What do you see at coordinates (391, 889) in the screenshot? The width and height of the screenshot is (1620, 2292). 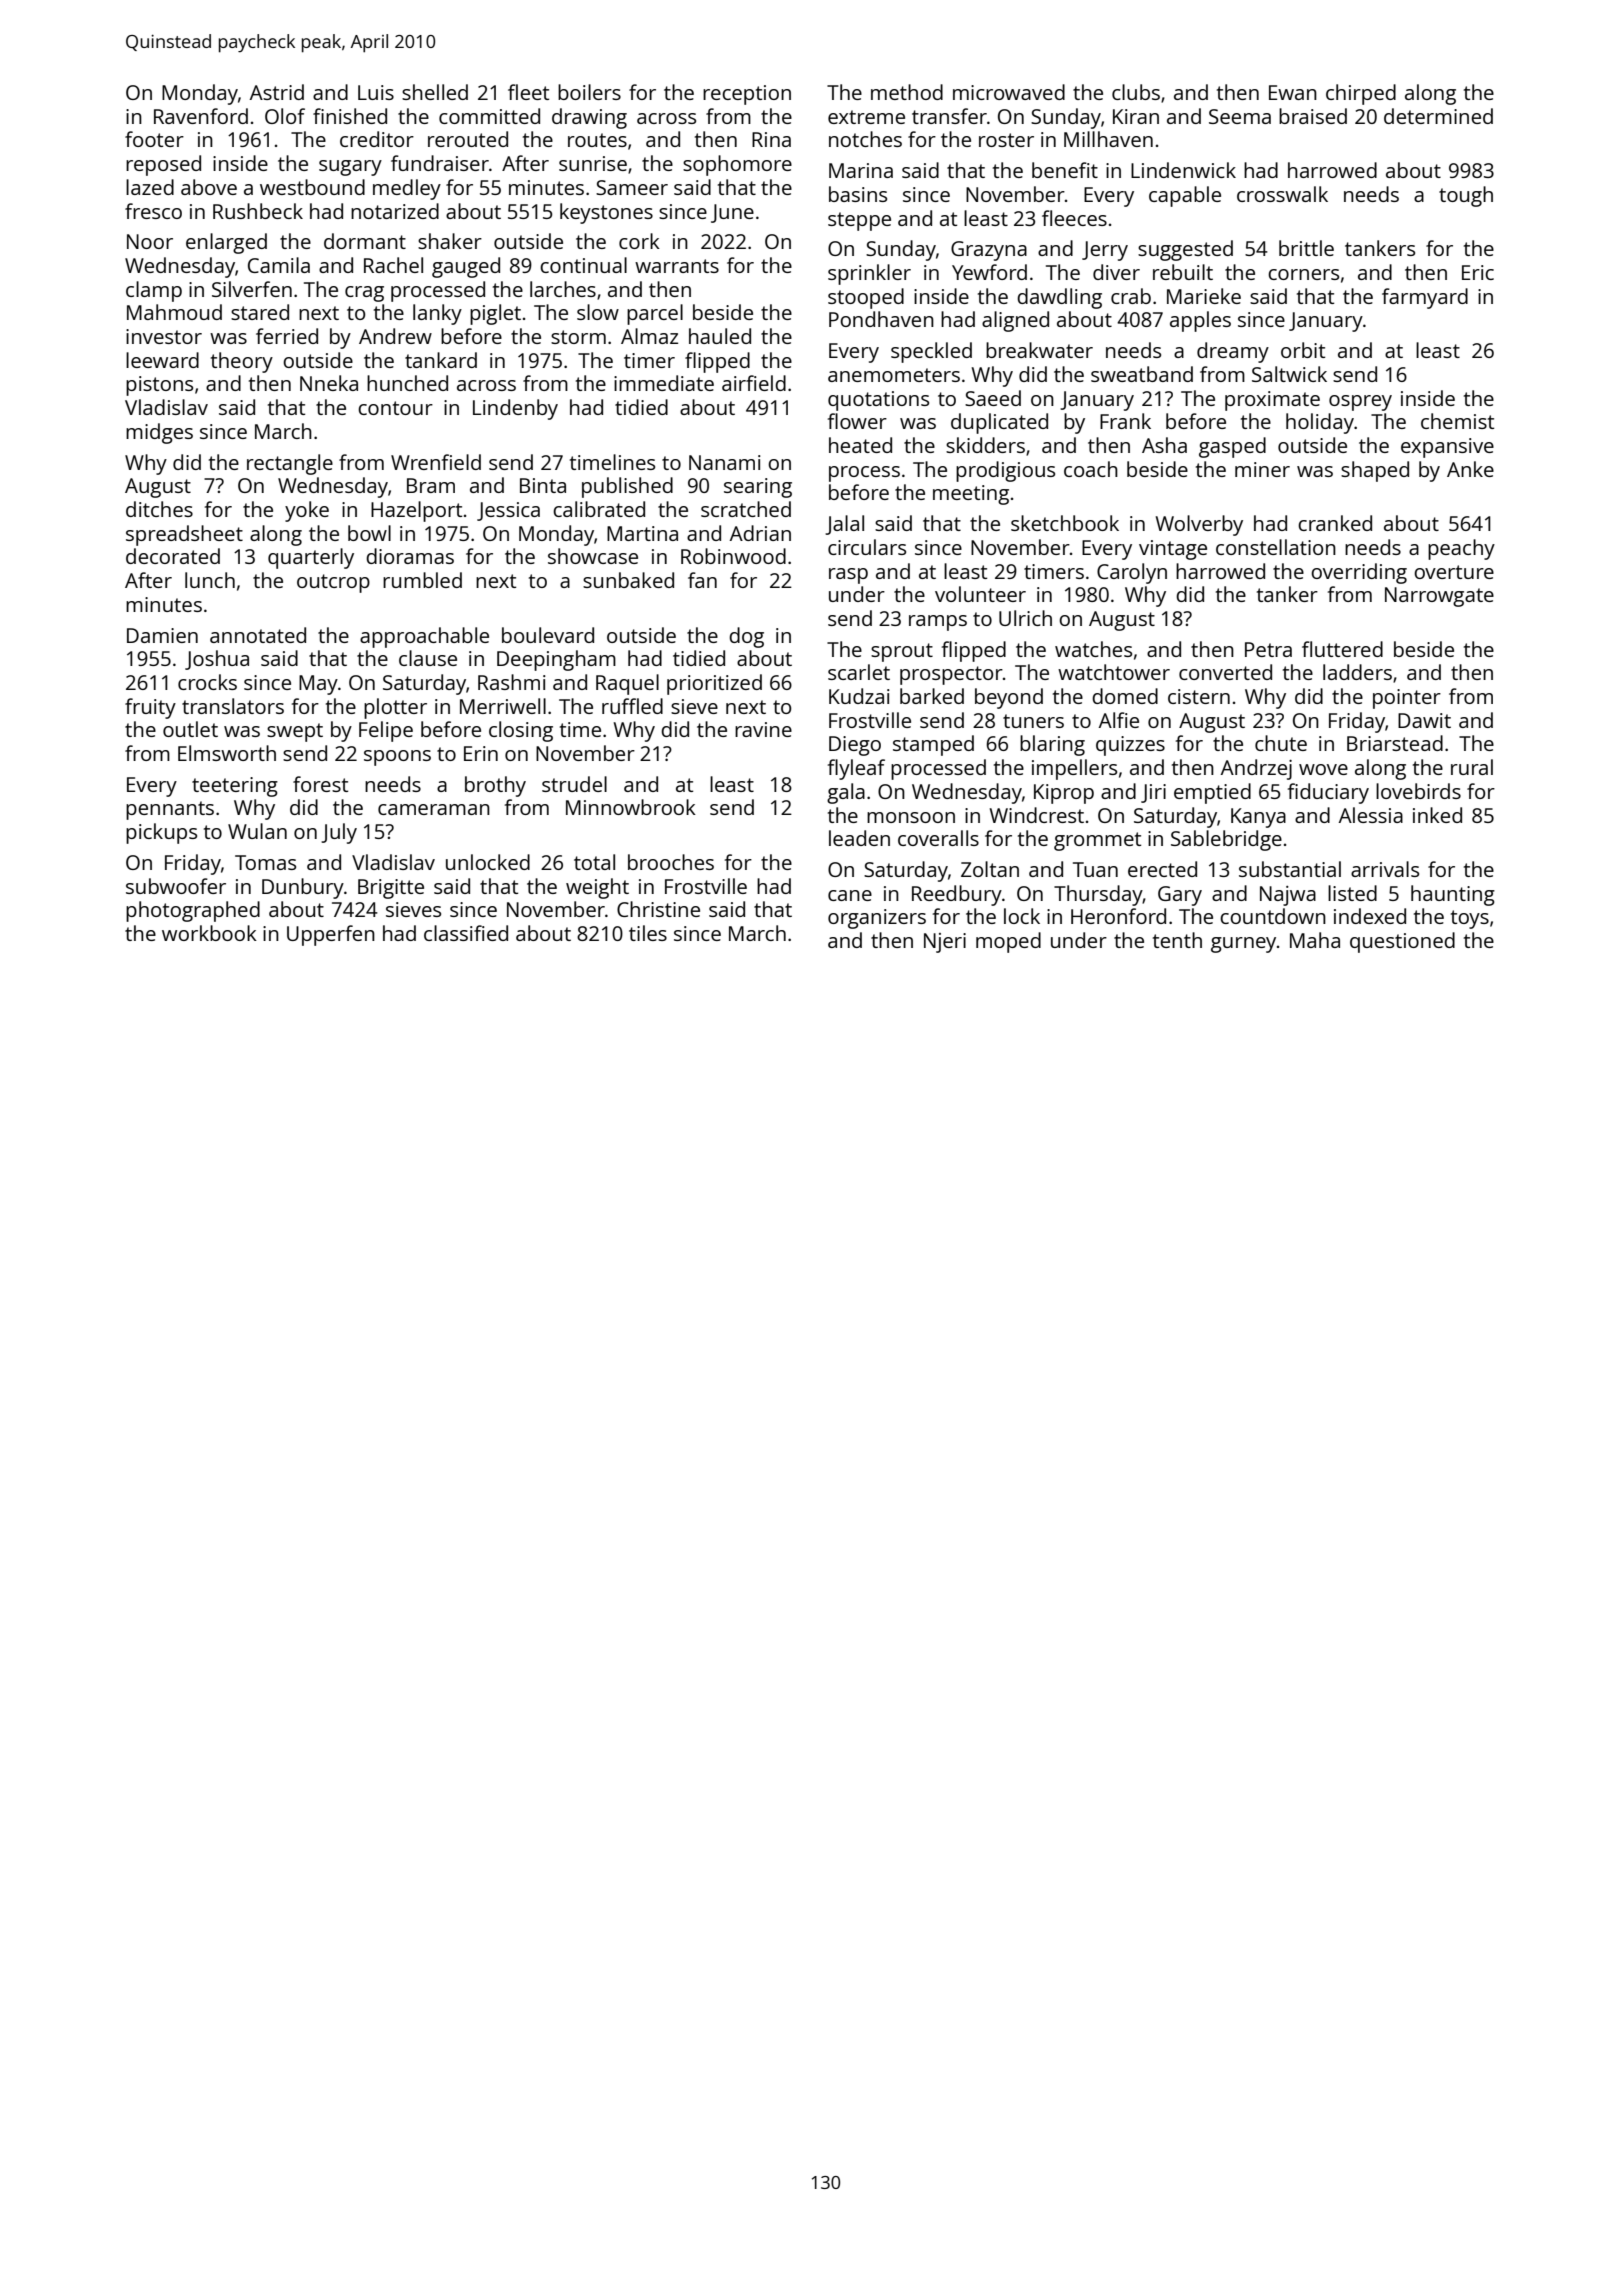 I see `Brigitte` at bounding box center [391, 889].
